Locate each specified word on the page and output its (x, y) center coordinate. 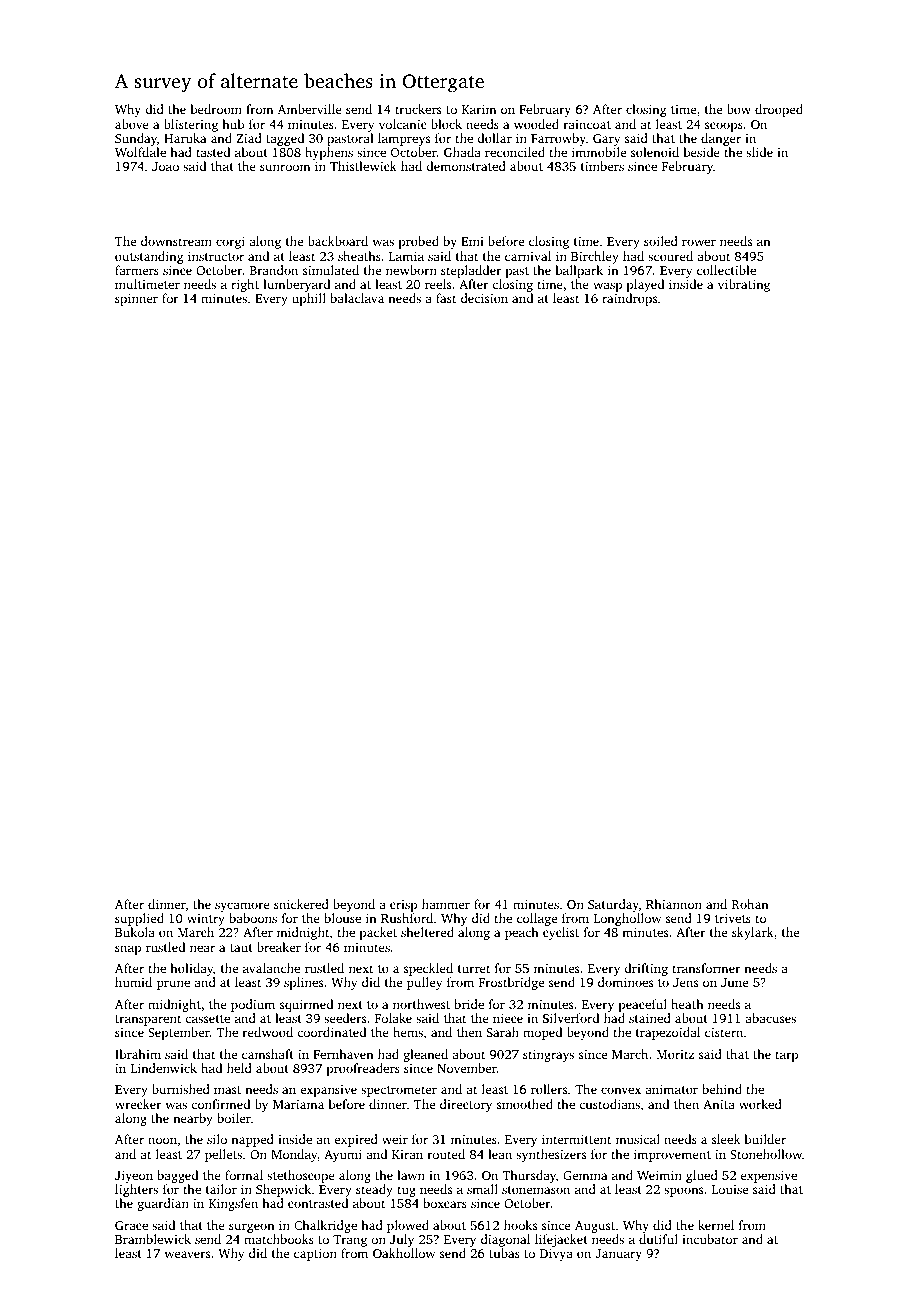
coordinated (331, 1032)
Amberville (309, 109)
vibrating (744, 285)
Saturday (613, 905)
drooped (779, 110)
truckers (418, 109)
